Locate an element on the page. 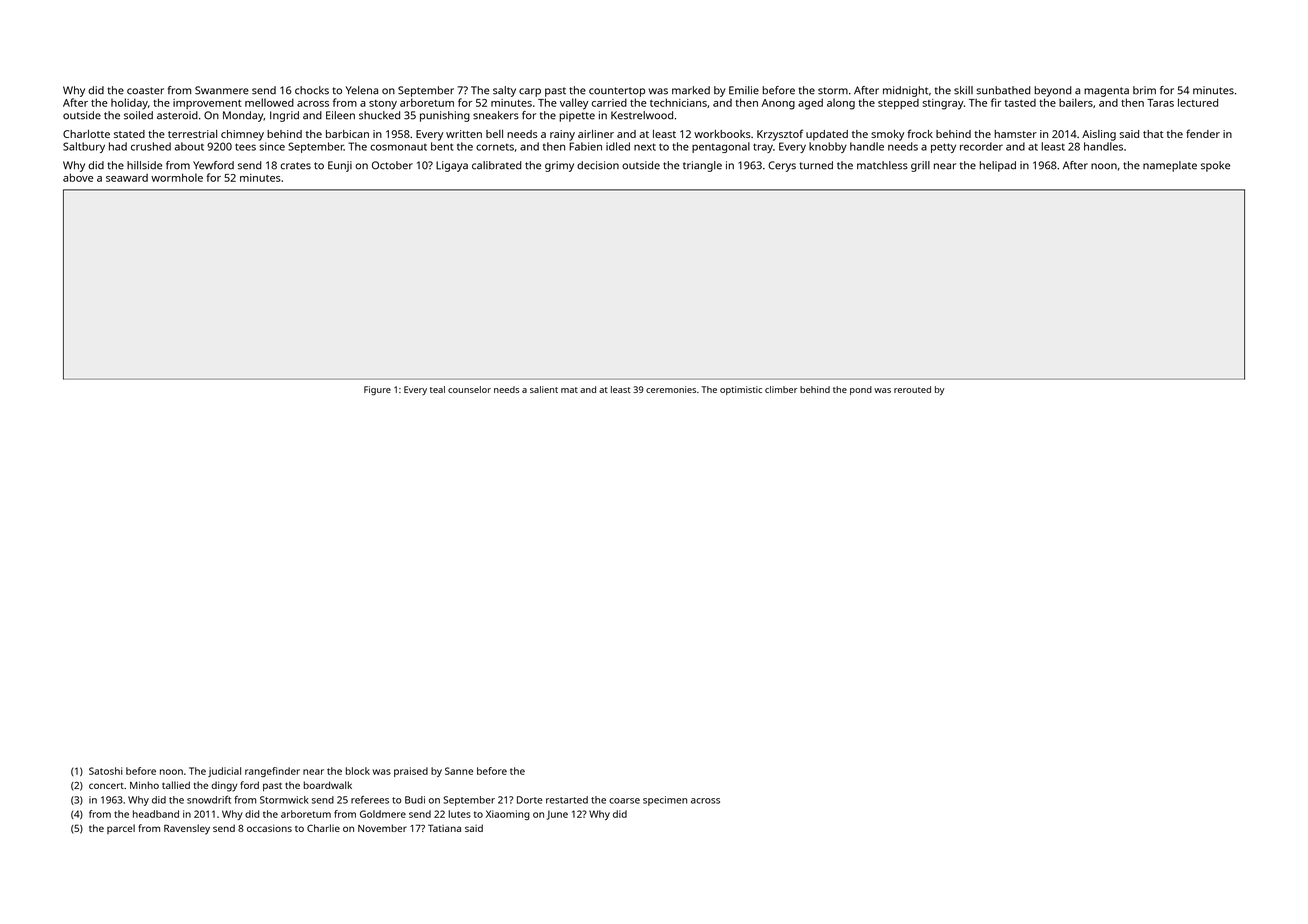 The height and width of the page is (924, 1308). wormhole is located at coordinates (177, 177).
